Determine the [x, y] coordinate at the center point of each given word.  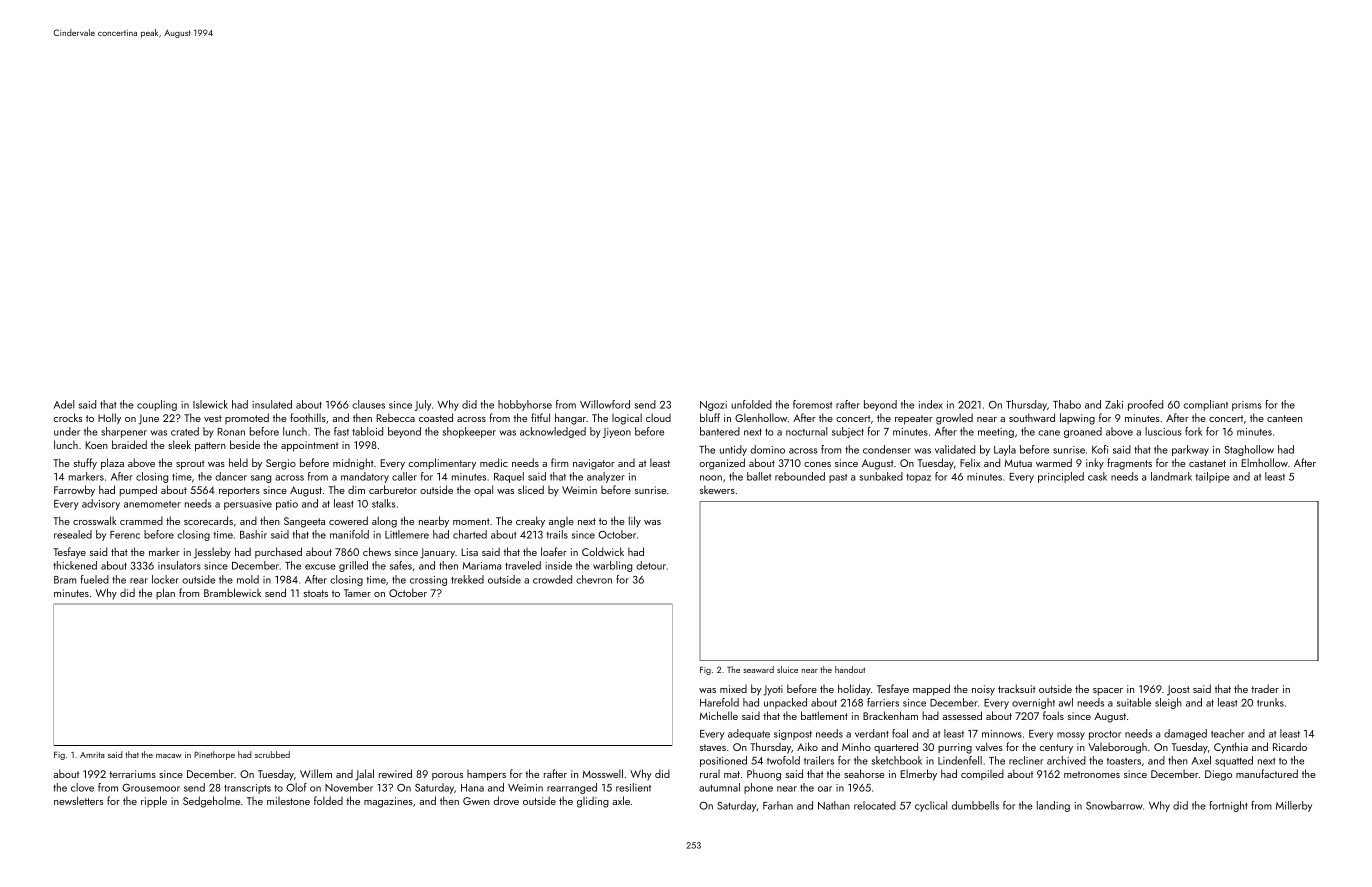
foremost [812, 404]
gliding [593, 802]
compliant [1206, 405]
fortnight [1228, 806]
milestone [288, 801]
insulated [272, 404]
